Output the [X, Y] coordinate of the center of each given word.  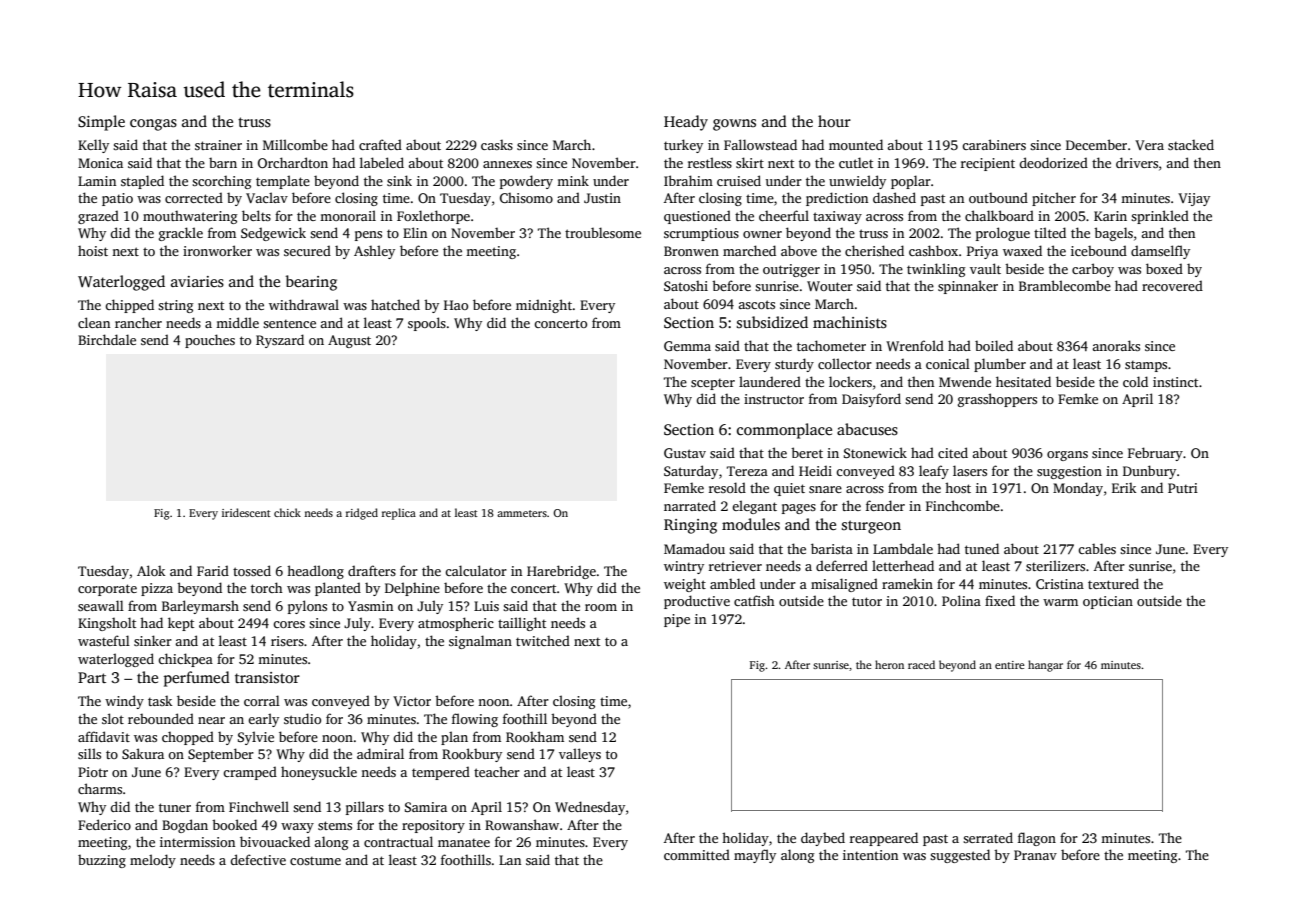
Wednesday [590, 808]
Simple [101, 123]
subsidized [772, 322]
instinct [1175, 382]
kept [181, 624]
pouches [210, 341]
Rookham [535, 736]
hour [834, 121]
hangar [1045, 666]
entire [1010, 665]
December [1096, 144]
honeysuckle [319, 773]
